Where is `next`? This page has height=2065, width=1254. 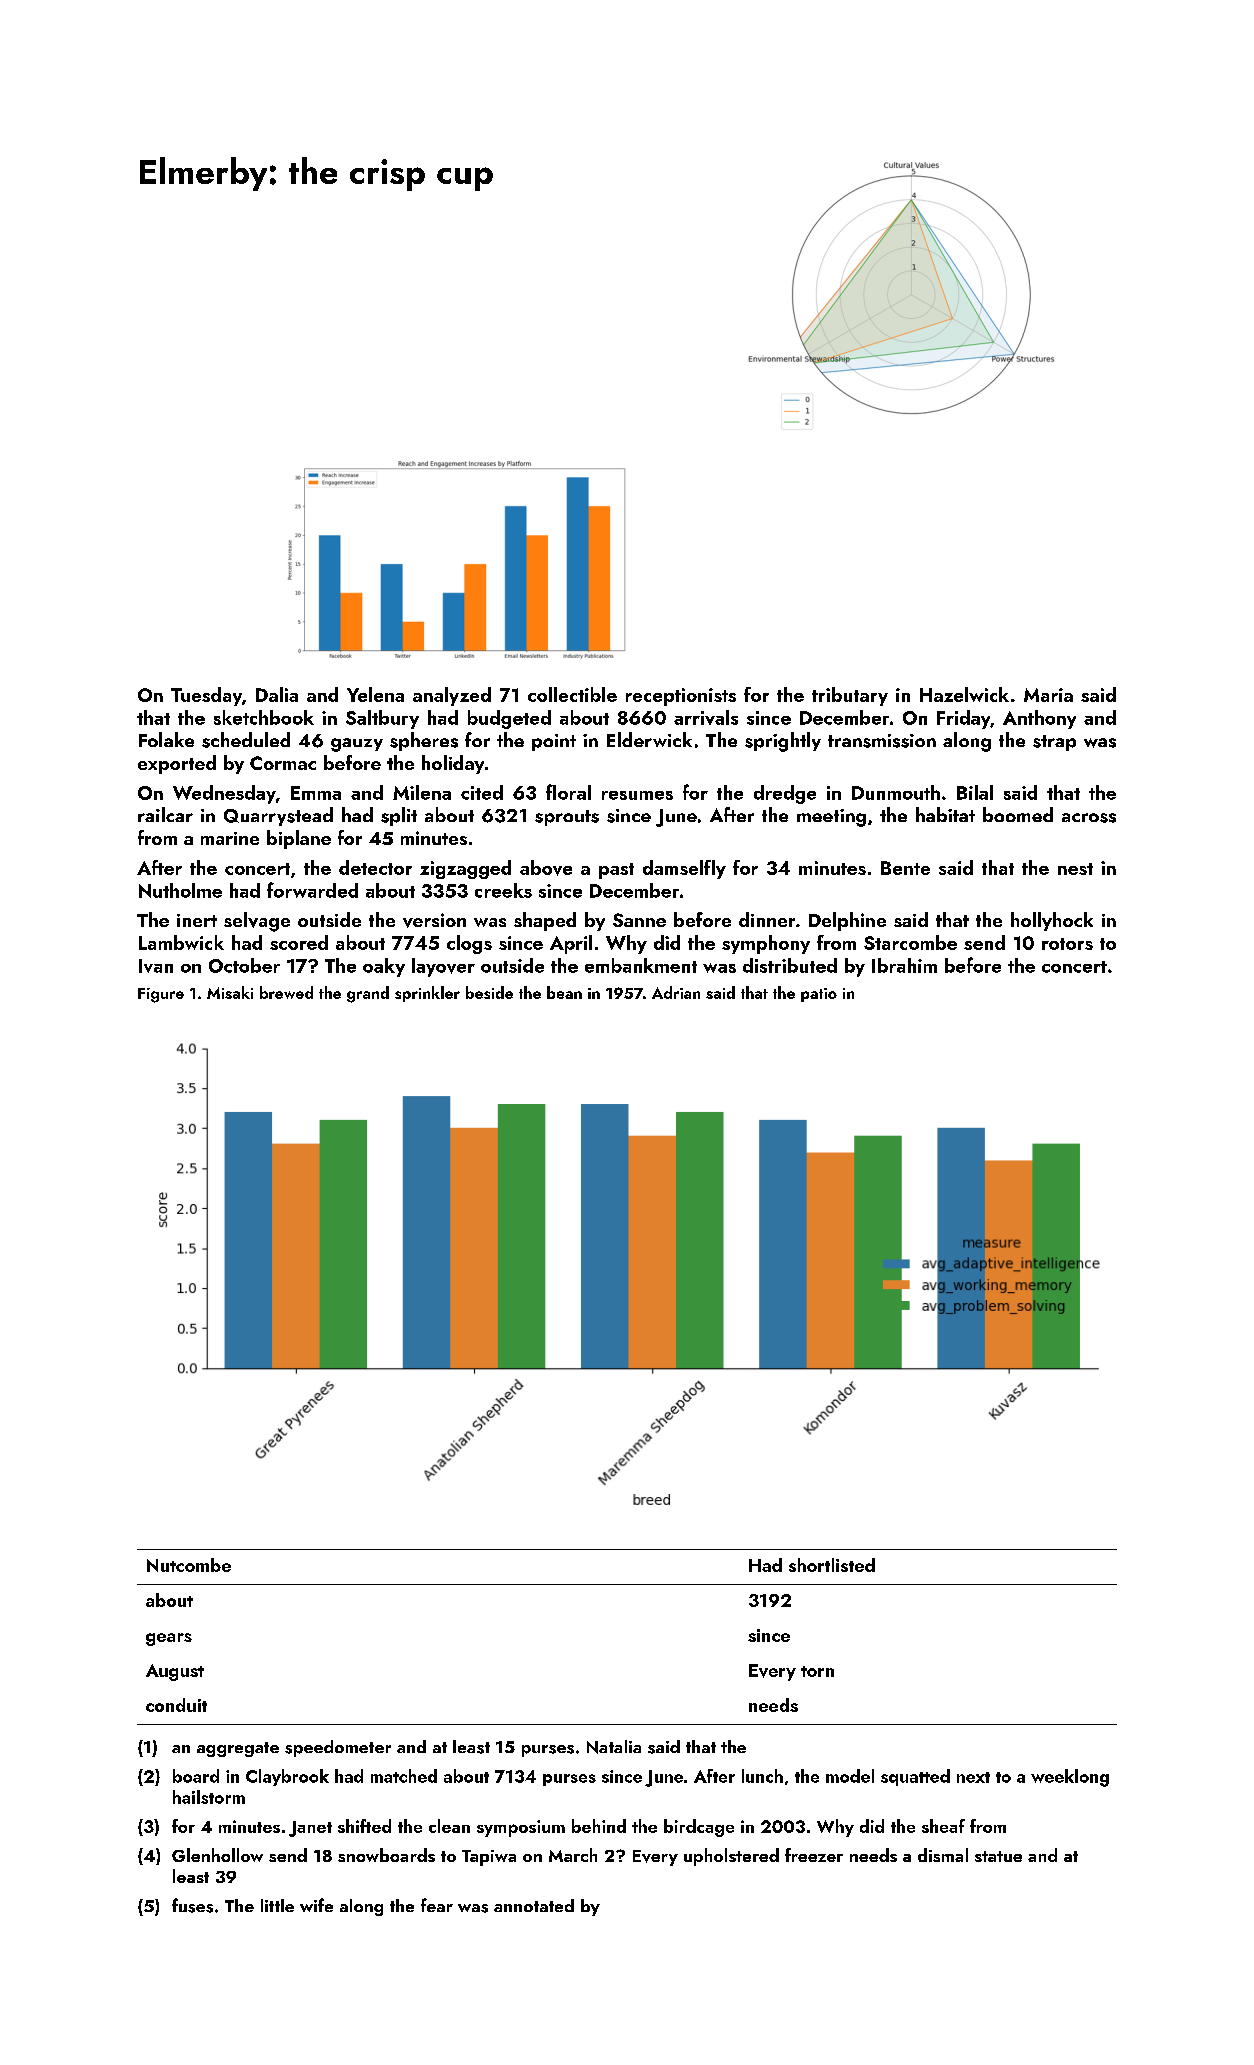
next is located at coordinates (973, 1777).
